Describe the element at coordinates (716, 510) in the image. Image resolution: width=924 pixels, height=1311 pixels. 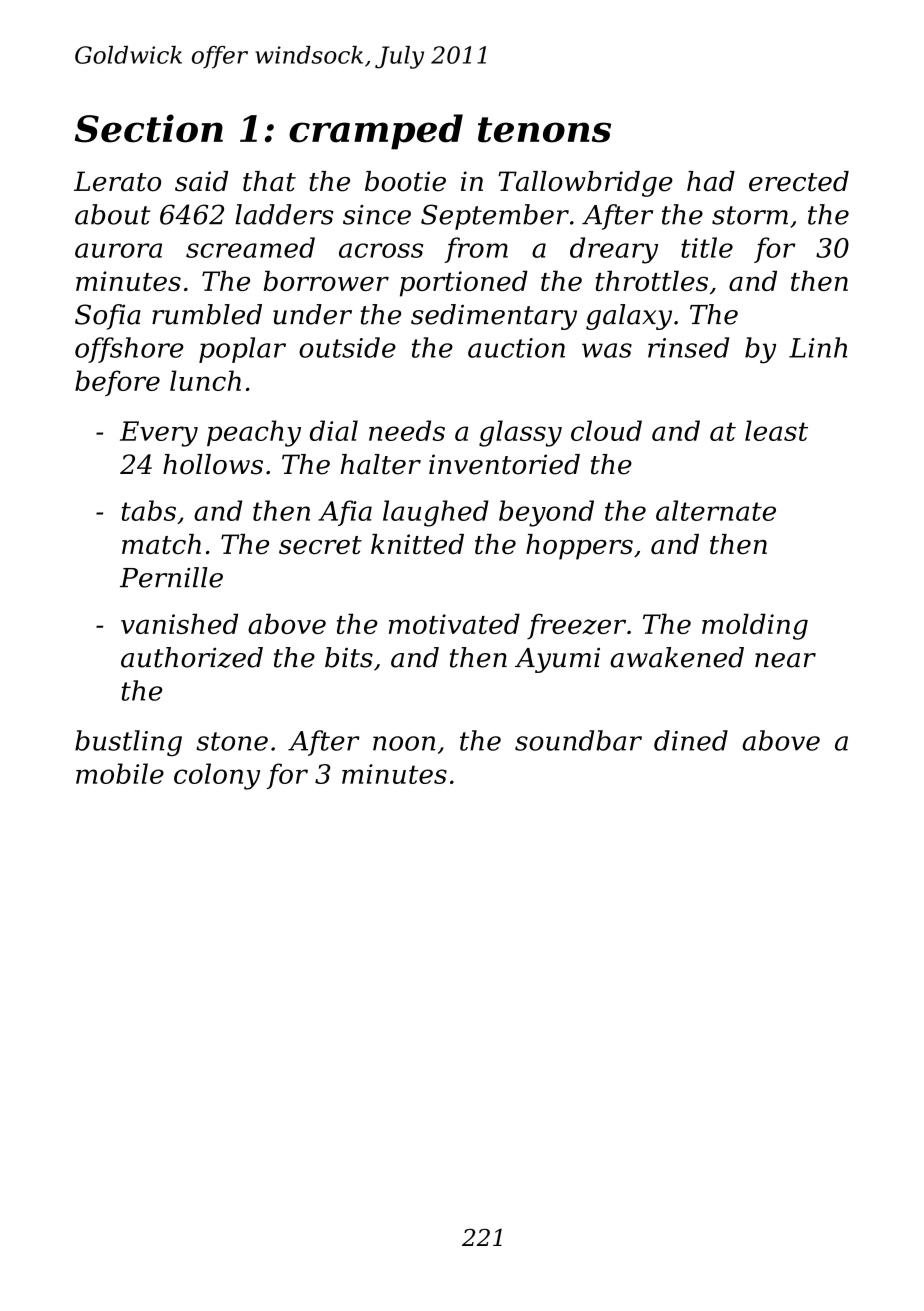
I see `alternate` at that location.
